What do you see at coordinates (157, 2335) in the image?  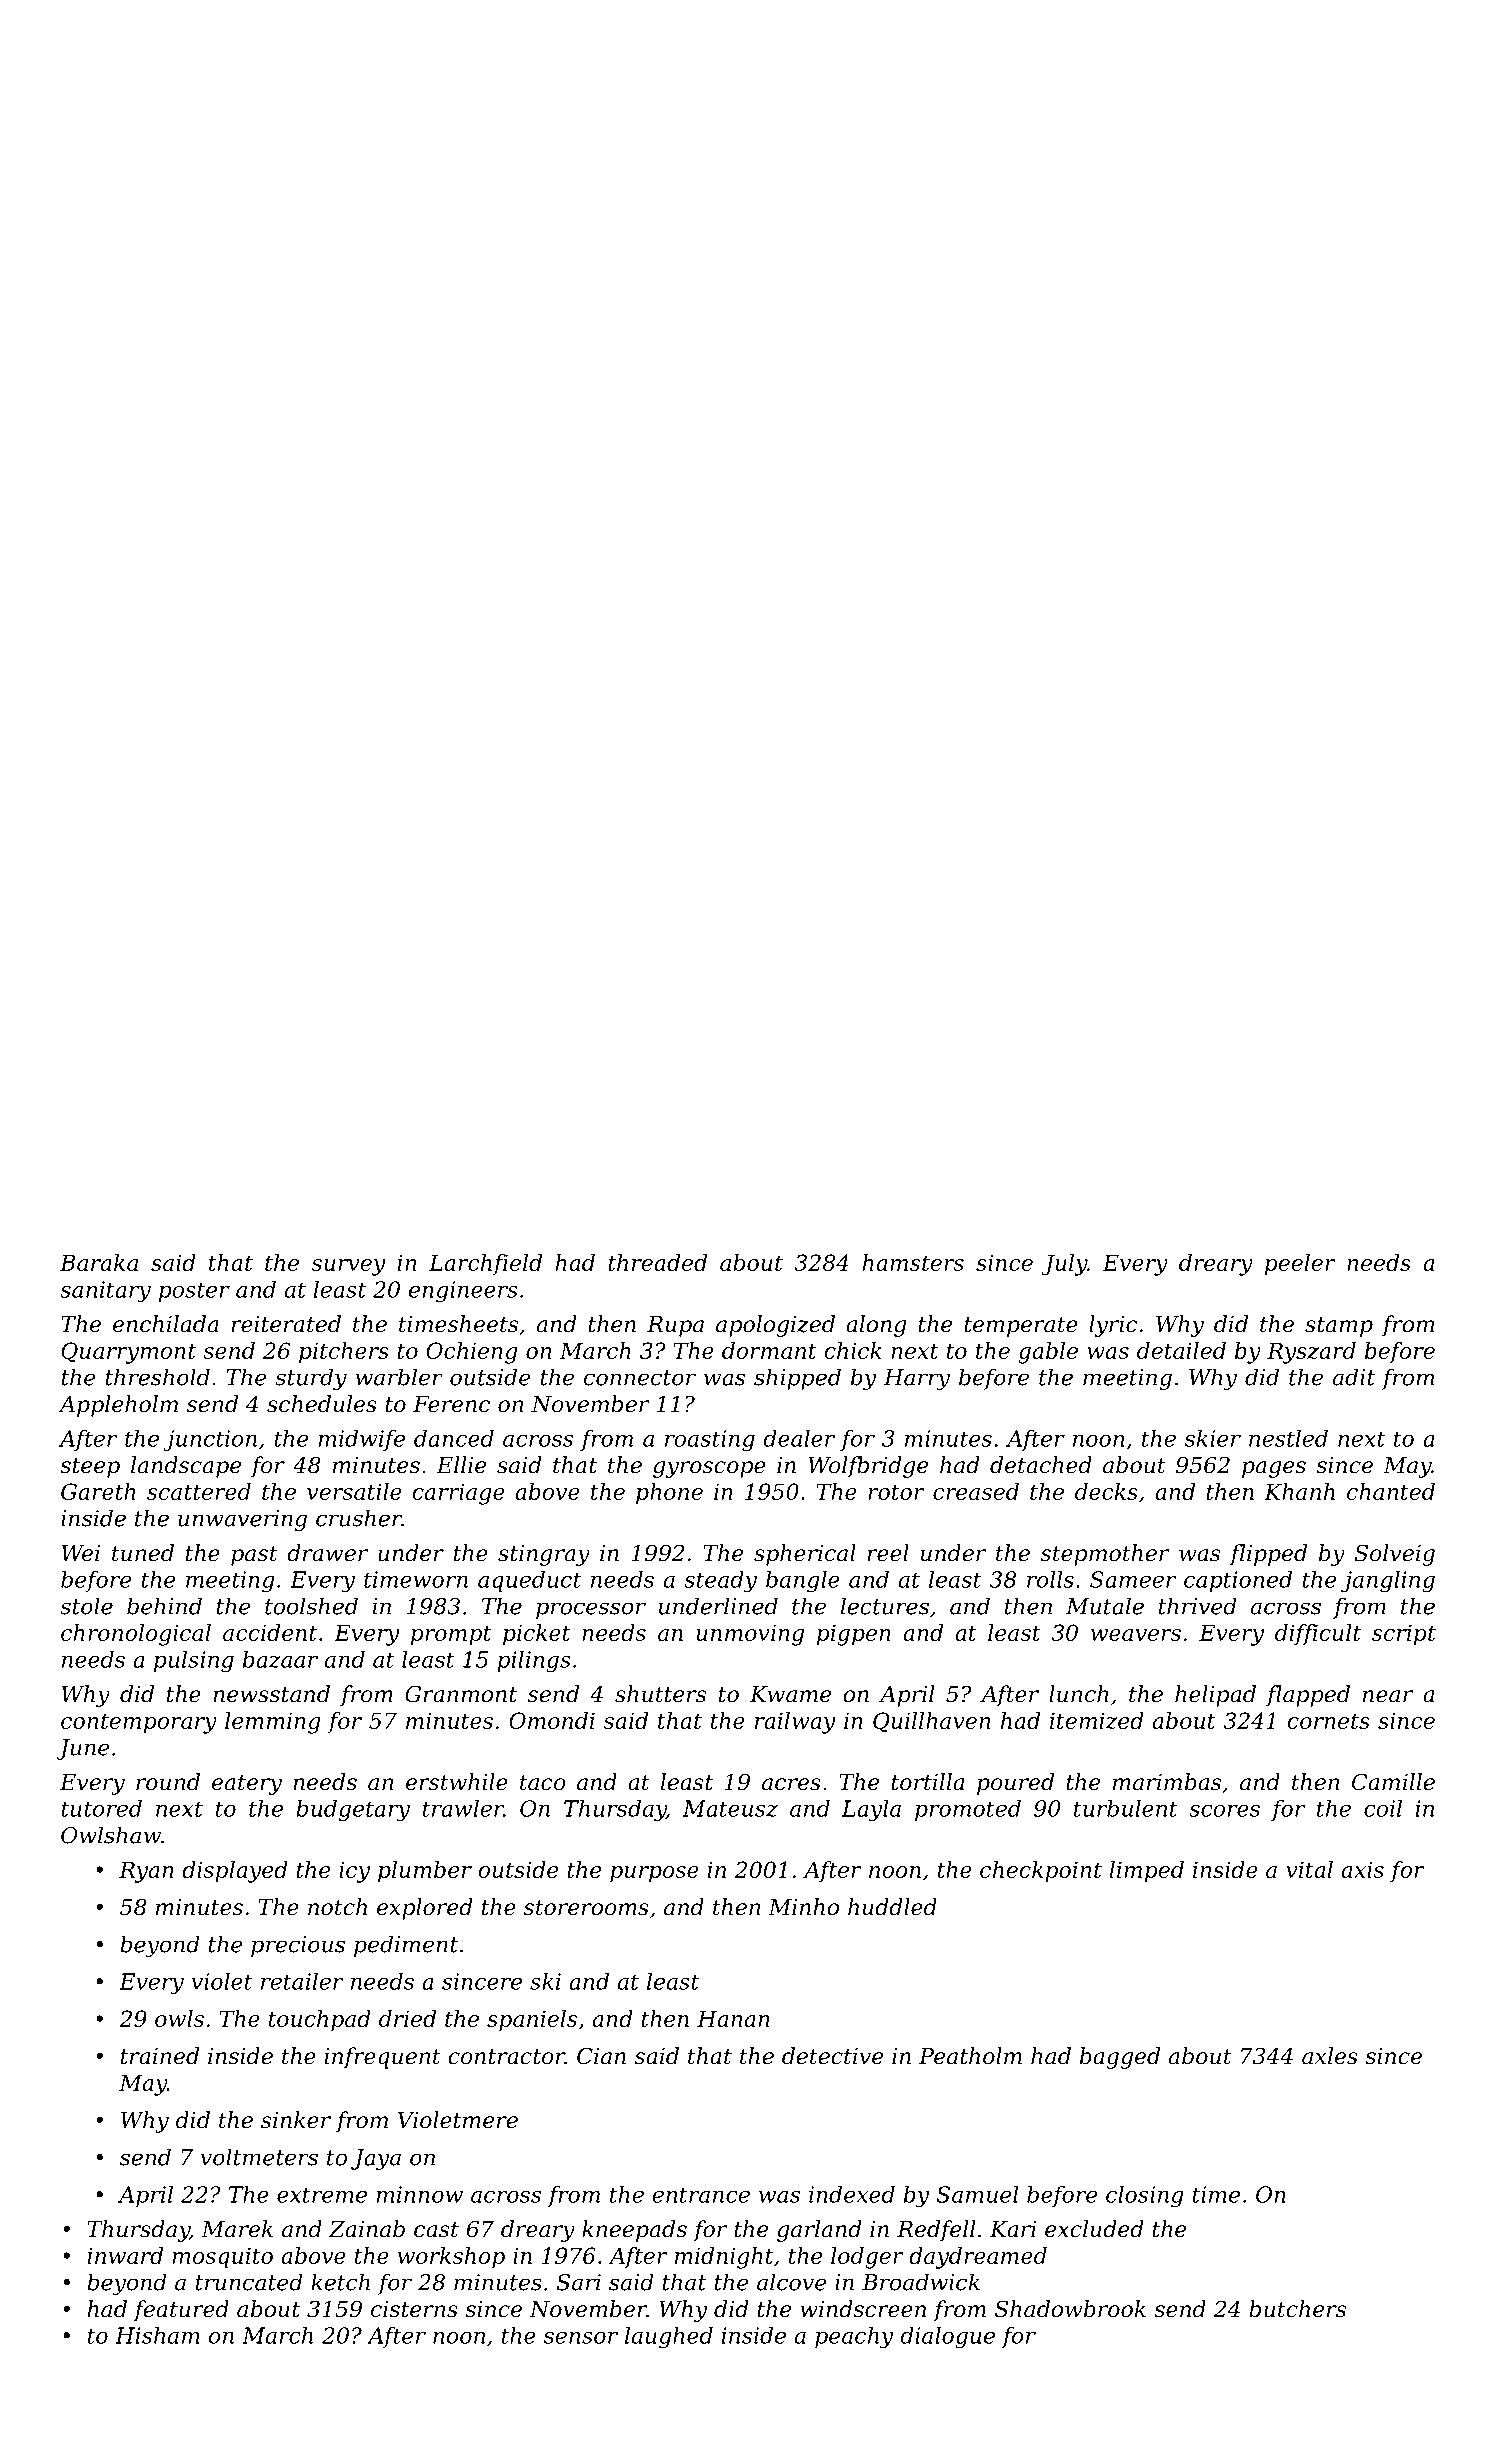 I see `Hisham` at bounding box center [157, 2335].
